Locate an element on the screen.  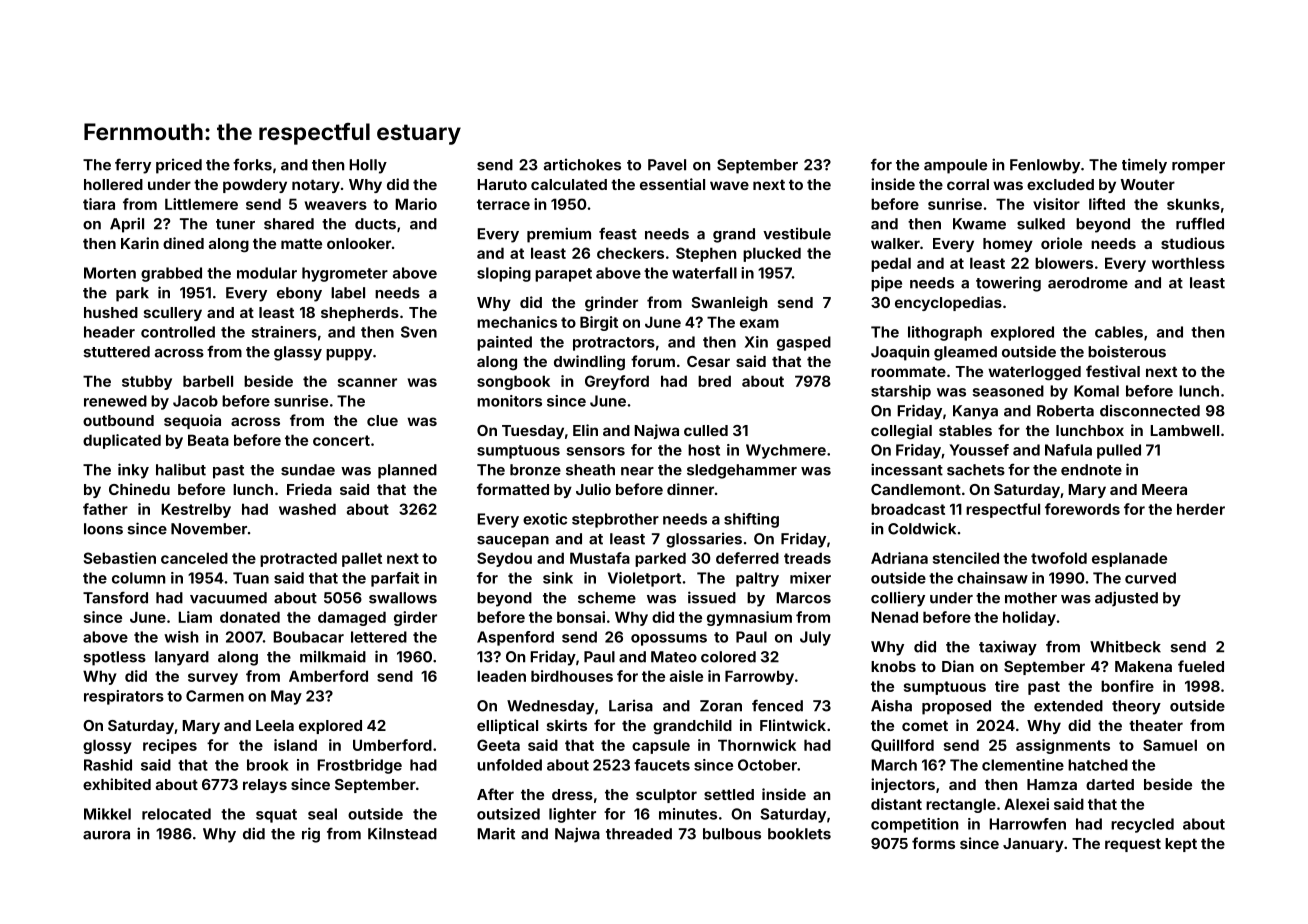
booklets is located at coordinates (799, 834).
